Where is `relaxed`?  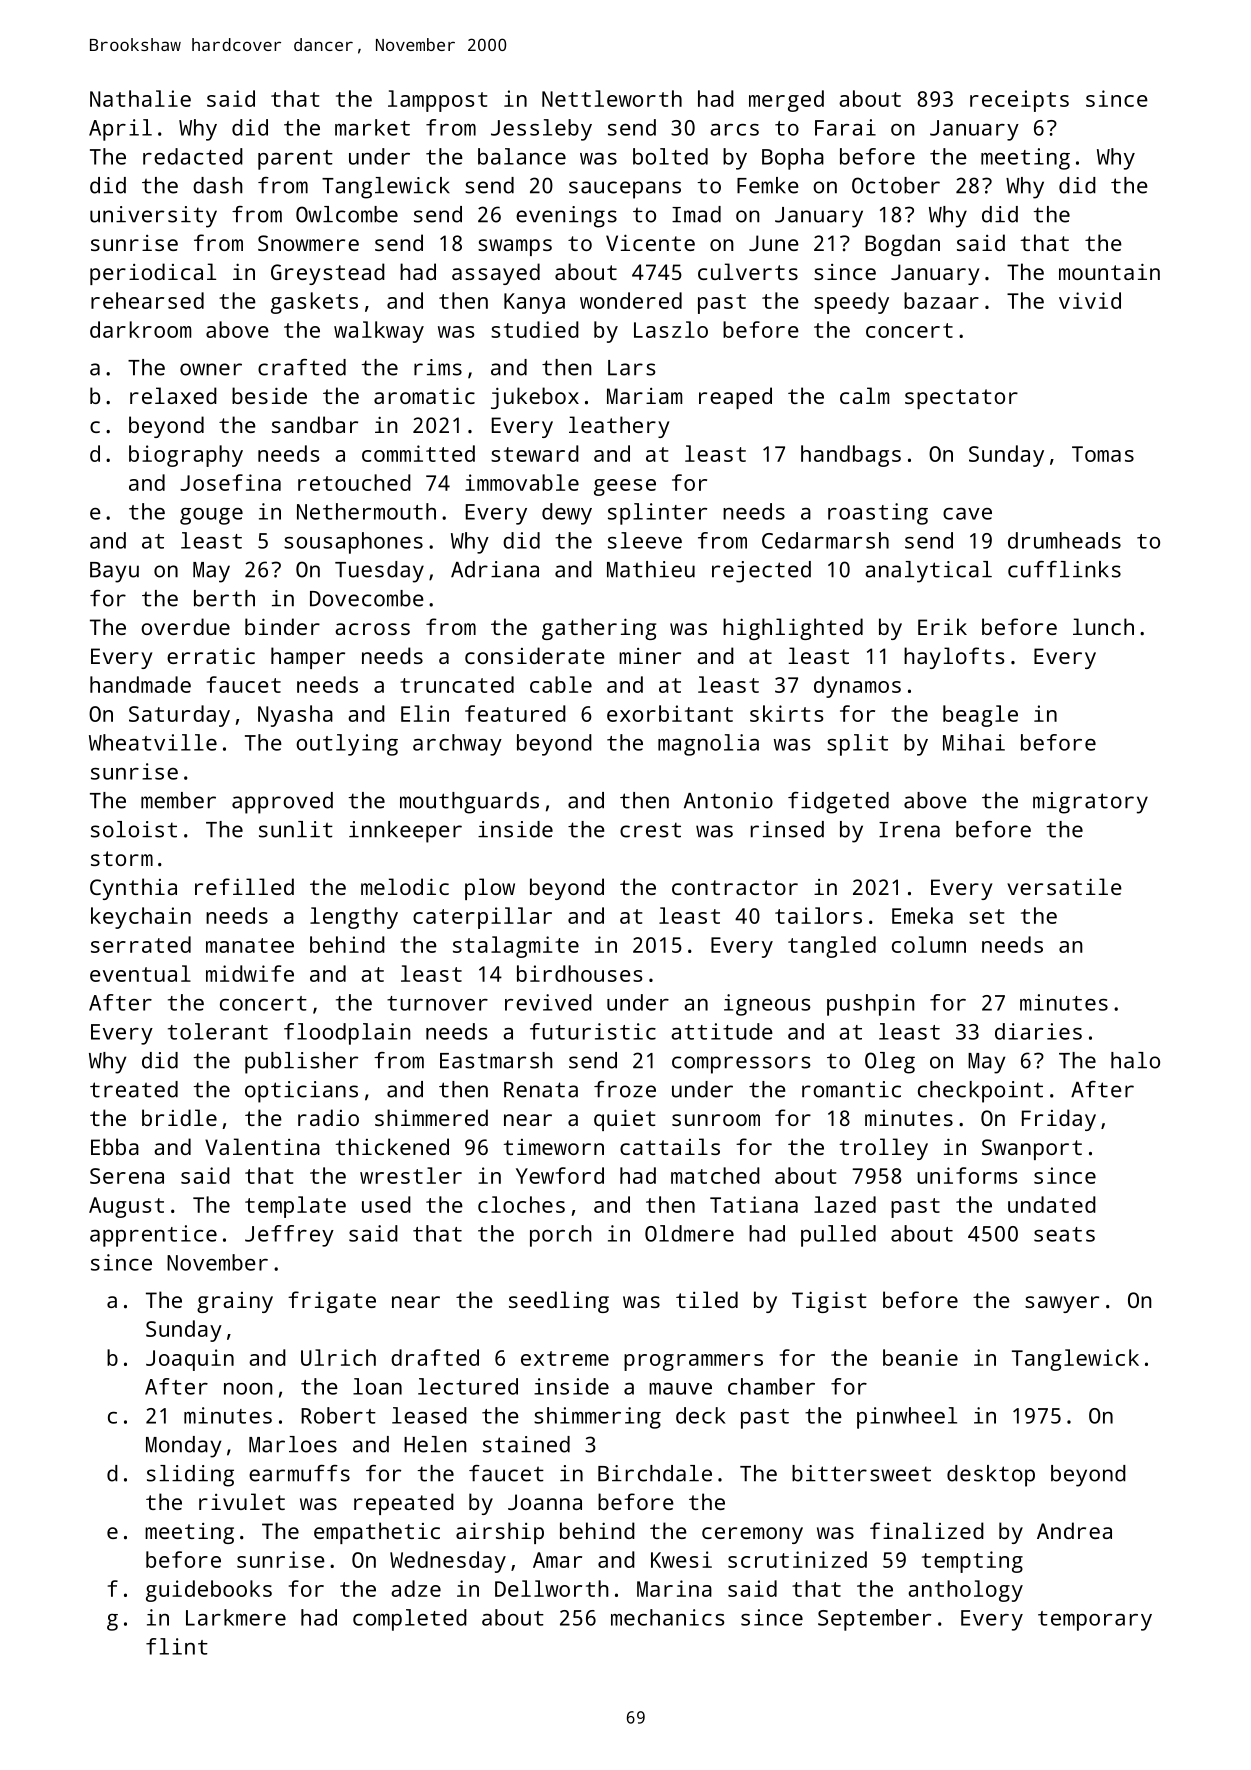 relaxed is located at coordinates (173, 395).
